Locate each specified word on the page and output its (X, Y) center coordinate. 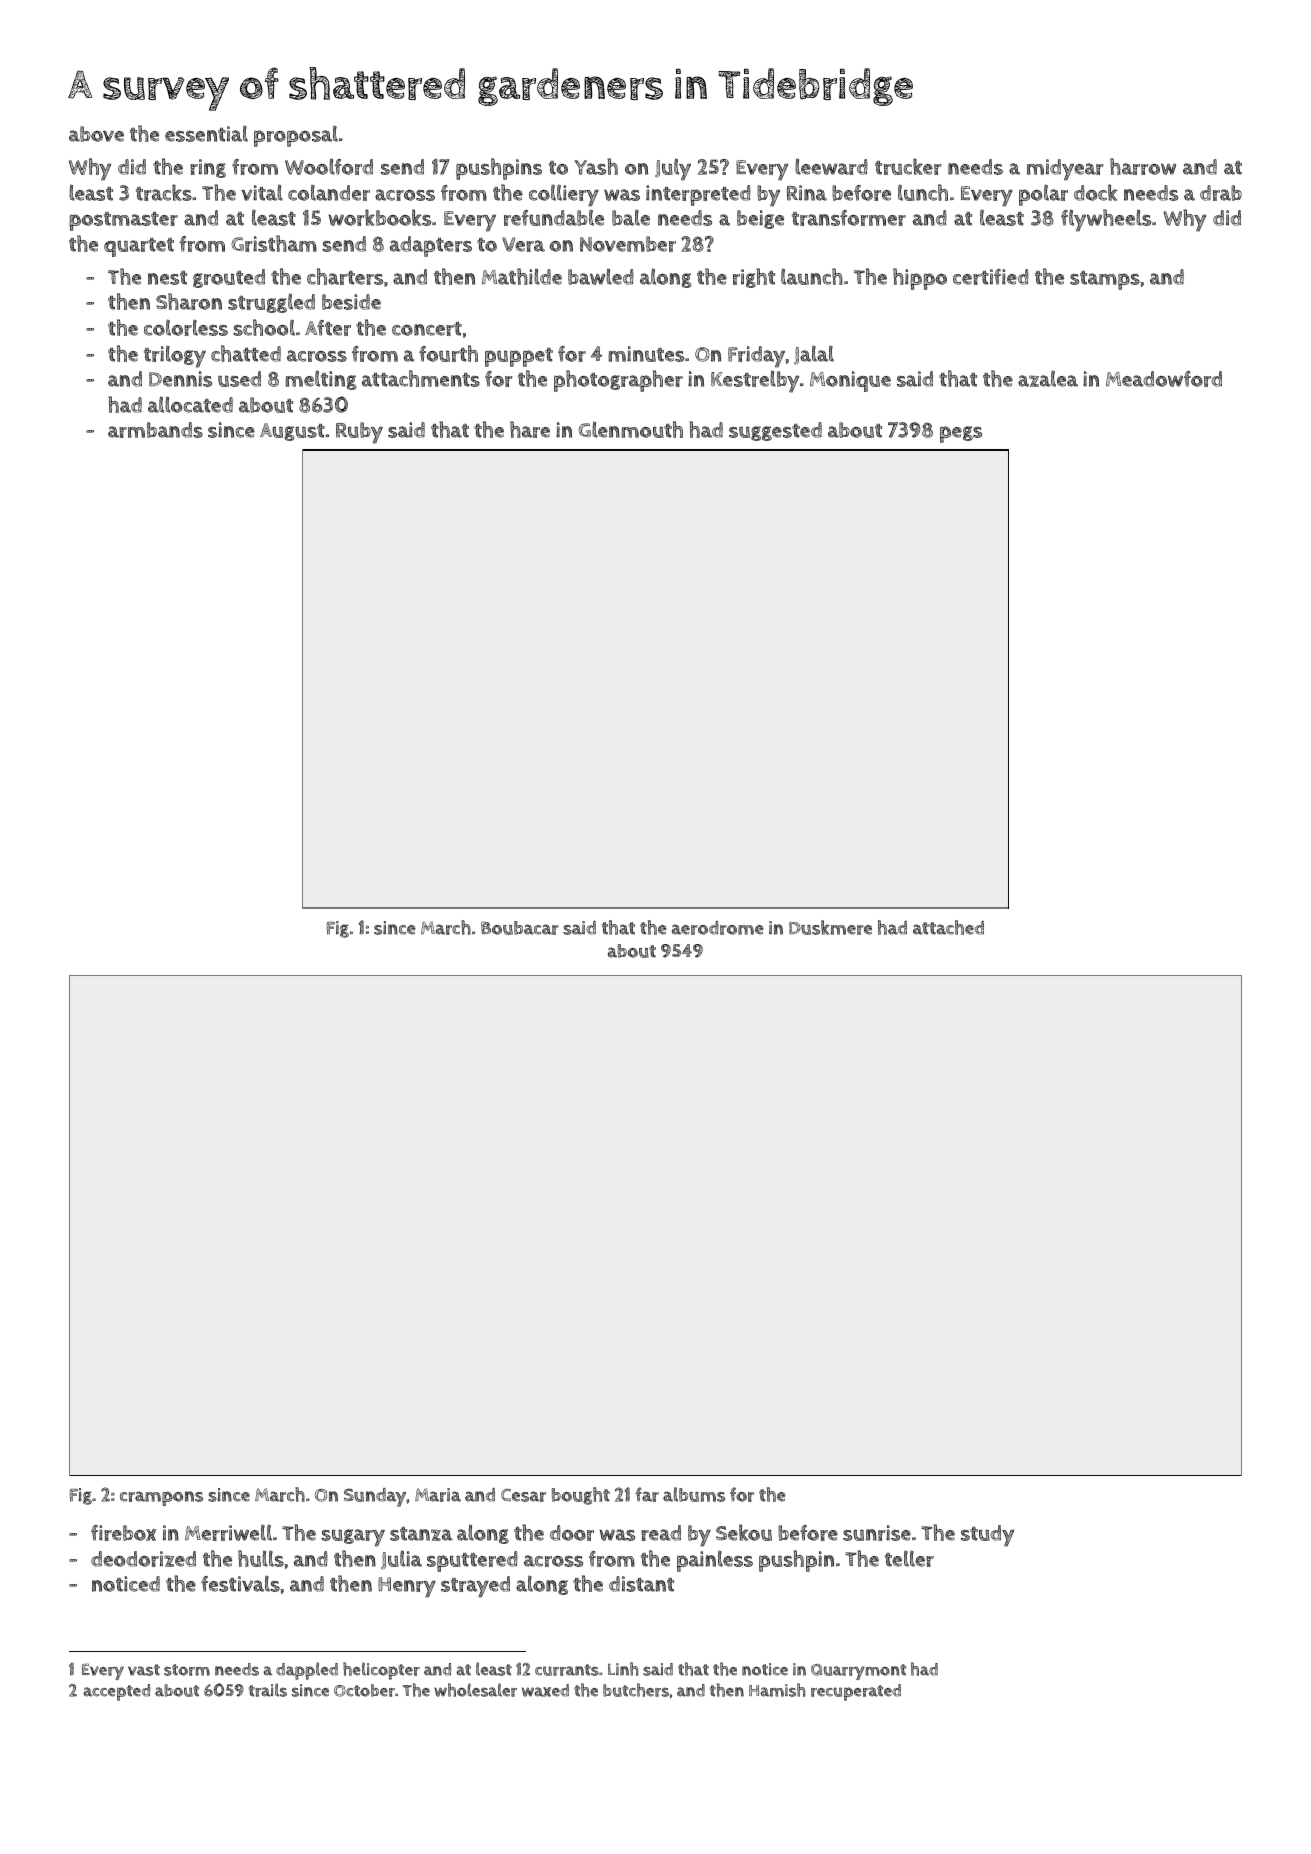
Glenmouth (630, 429)
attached (948, 927)
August (292, 432)
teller (909, 1558)
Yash (596, 166)
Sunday (375, 1497)
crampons (161, 1498)
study (987, 1536)
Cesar (523, 1495)
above (96, 134)
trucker (908, 166)
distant (641, 1584)
